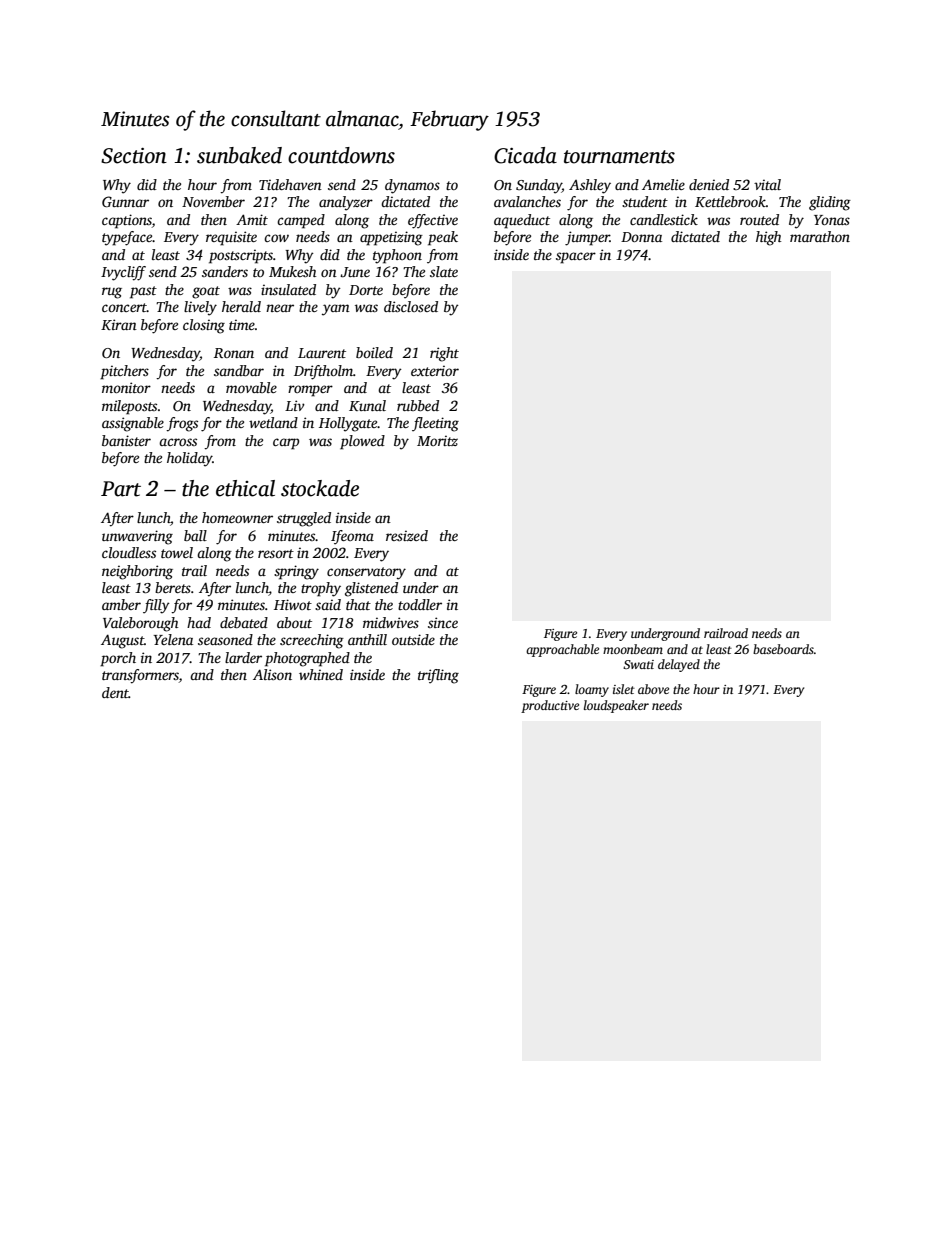  What do you see at coordinates (726, 633) in the image?
I see `railroad` at bounding box center [726, 633].
